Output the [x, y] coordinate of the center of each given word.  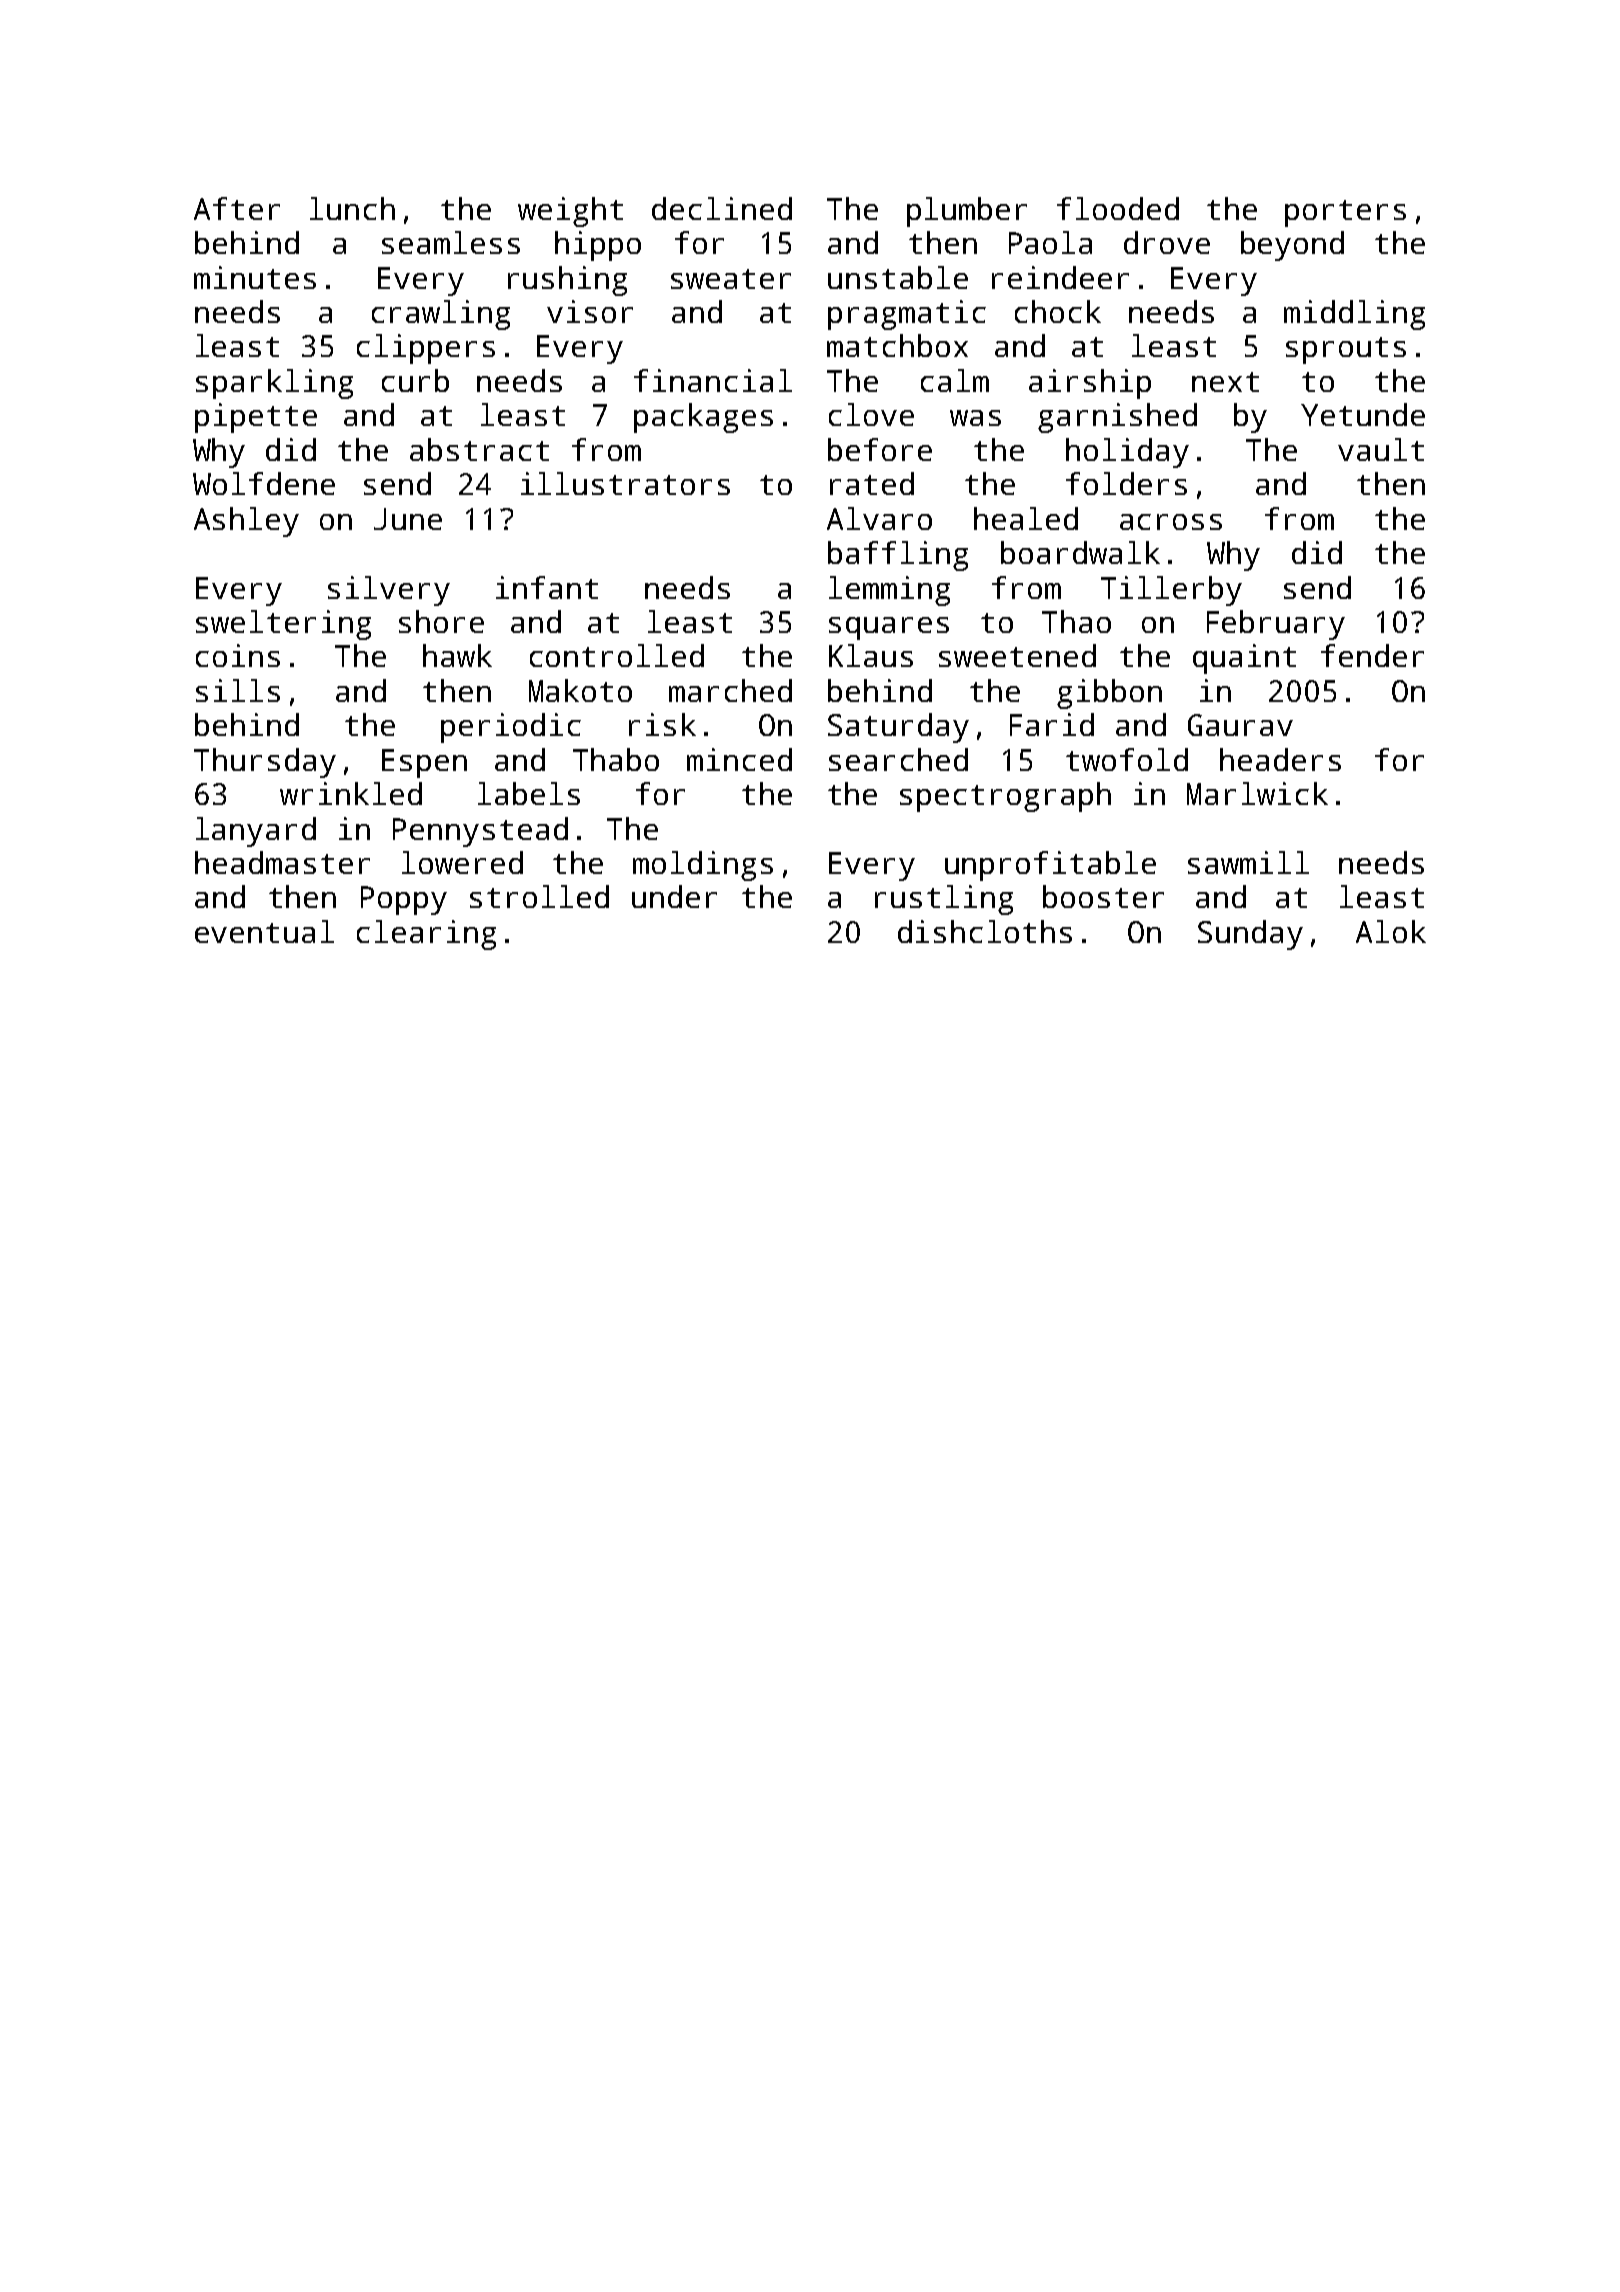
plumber [967, 212]
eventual [264, 931]
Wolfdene [264, 483]
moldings [703, 866]
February [1276, 625]
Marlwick [1257, 793]
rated [872, 483]
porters [1345, 213]
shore [441, 621]
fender [1372, 655]
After [237, 208]
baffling [898, 556]
